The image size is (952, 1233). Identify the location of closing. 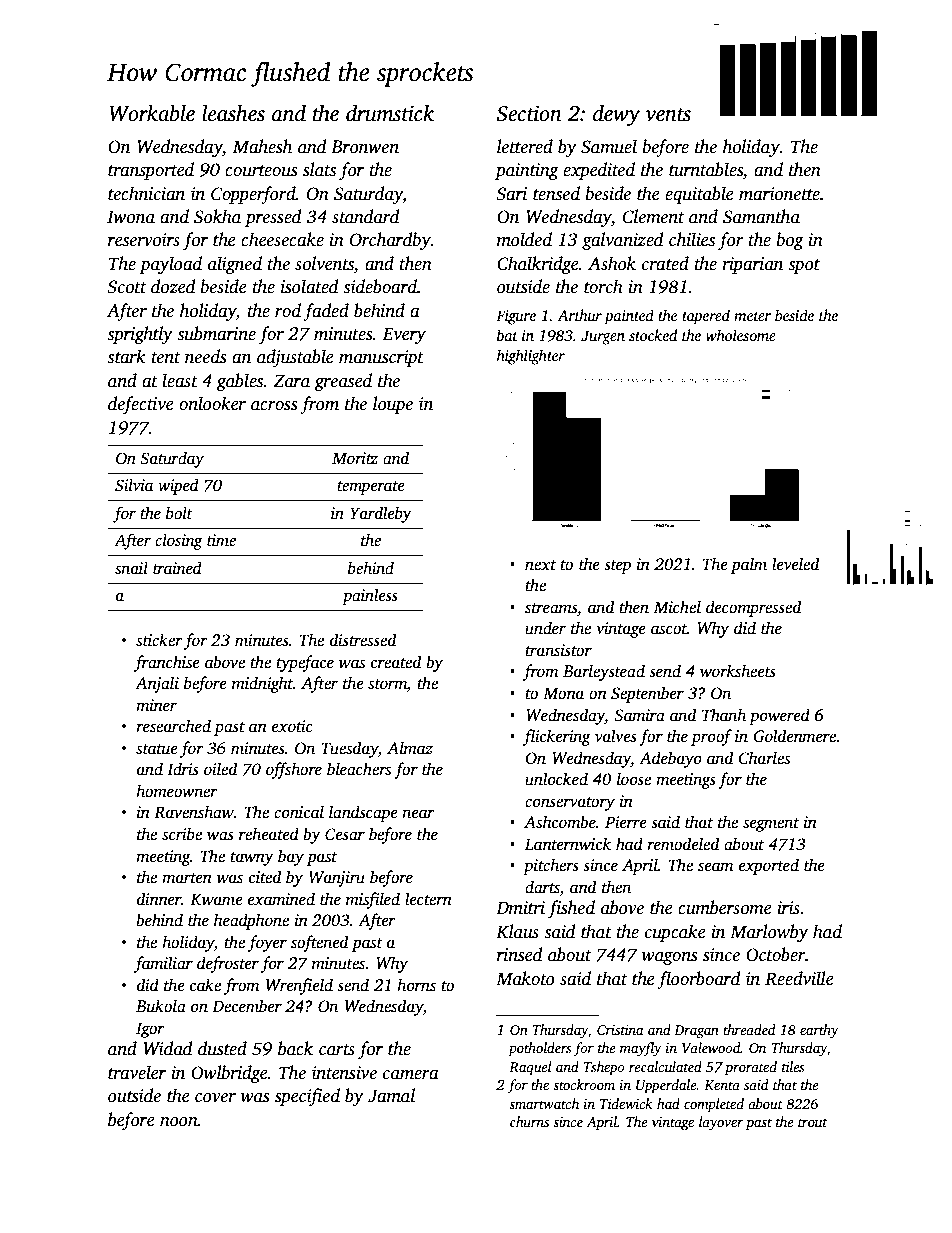
(179, 541).
